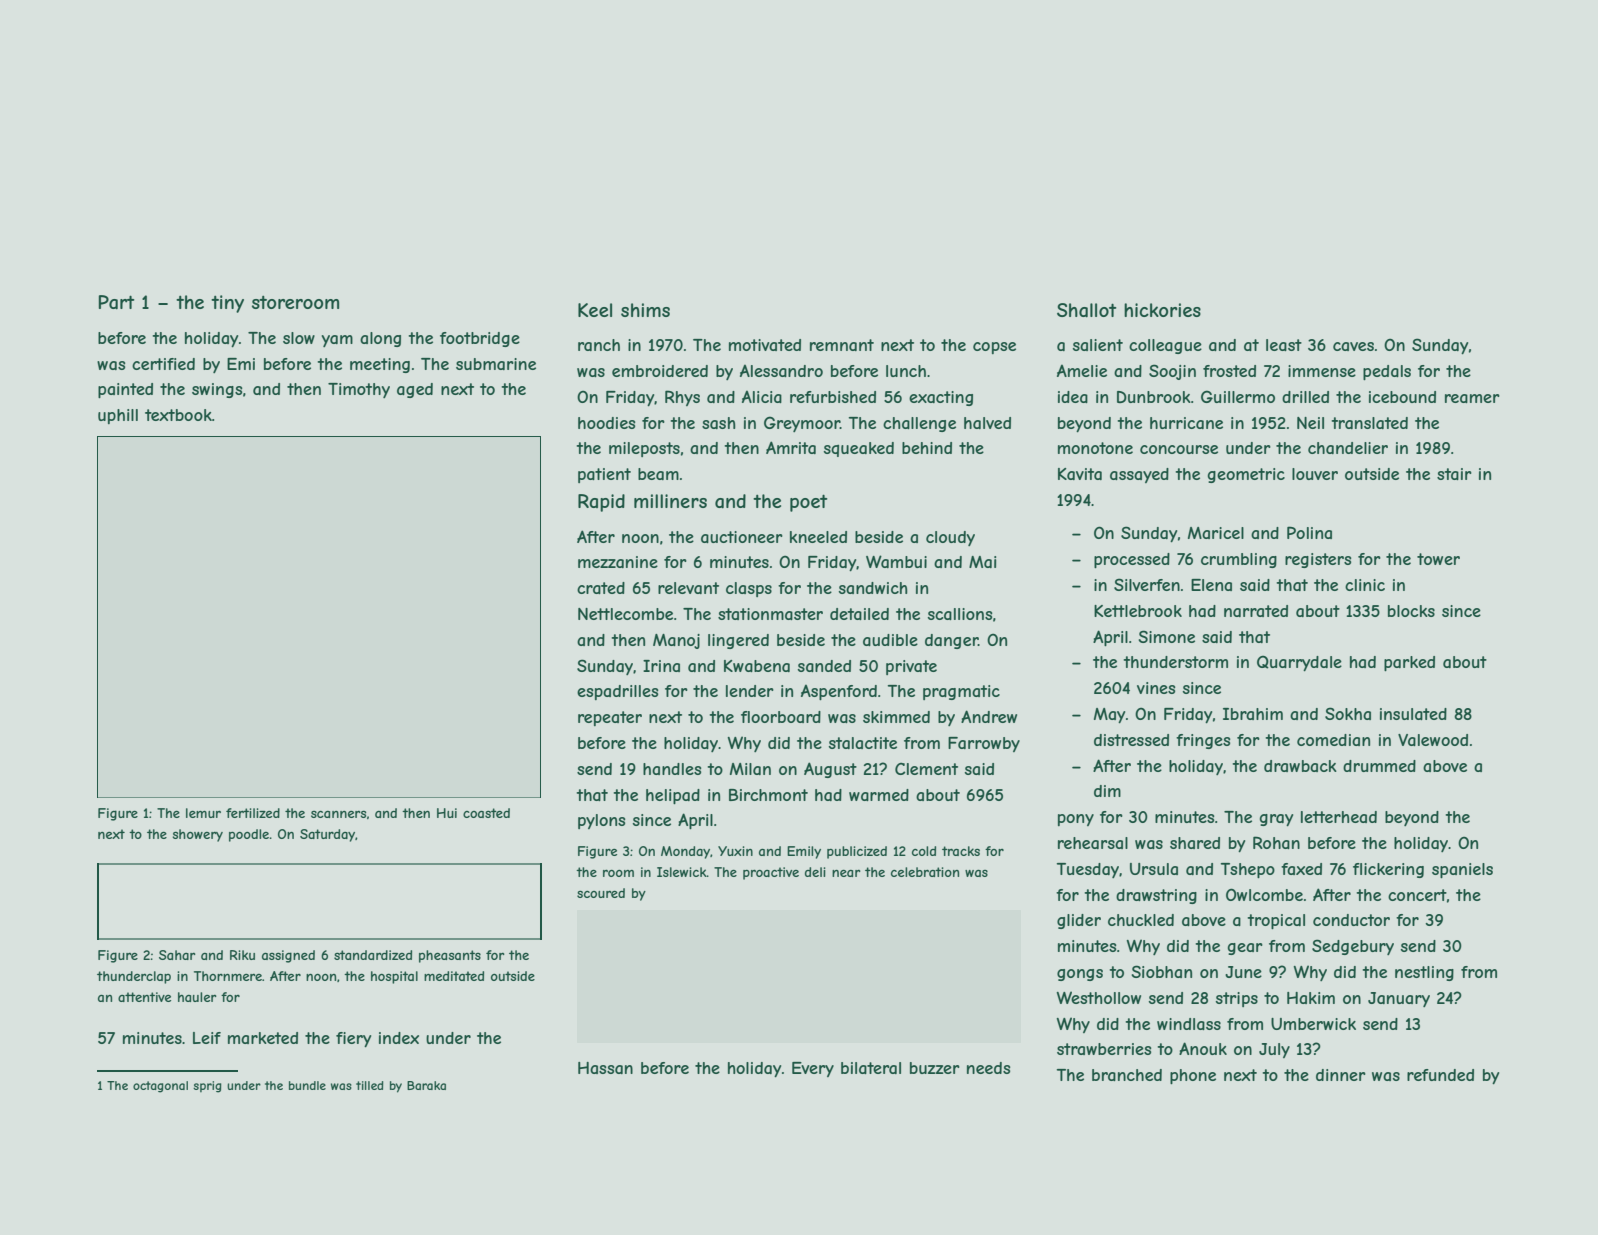  Describe the element at coordinates (781, 717) in the page. I see `floorboard` at that location.
